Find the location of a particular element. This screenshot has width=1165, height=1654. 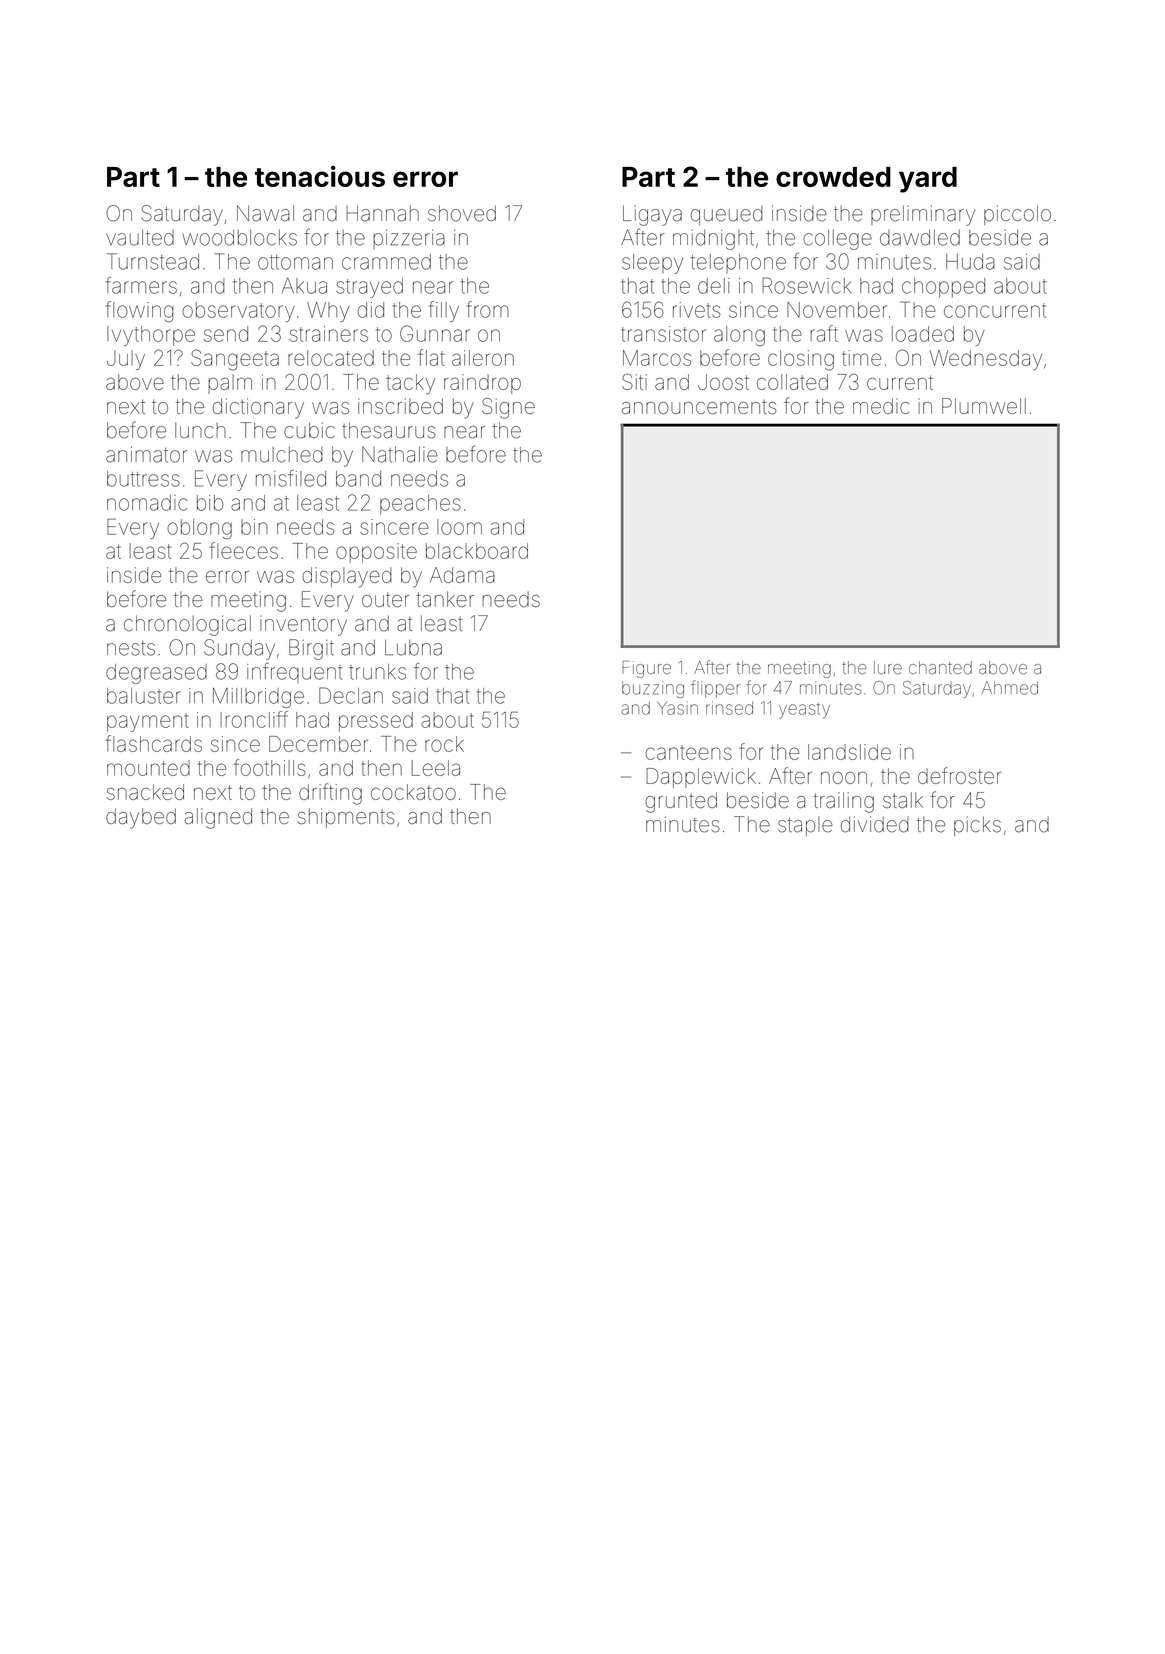

medic is located at coordinates (881, 406).
